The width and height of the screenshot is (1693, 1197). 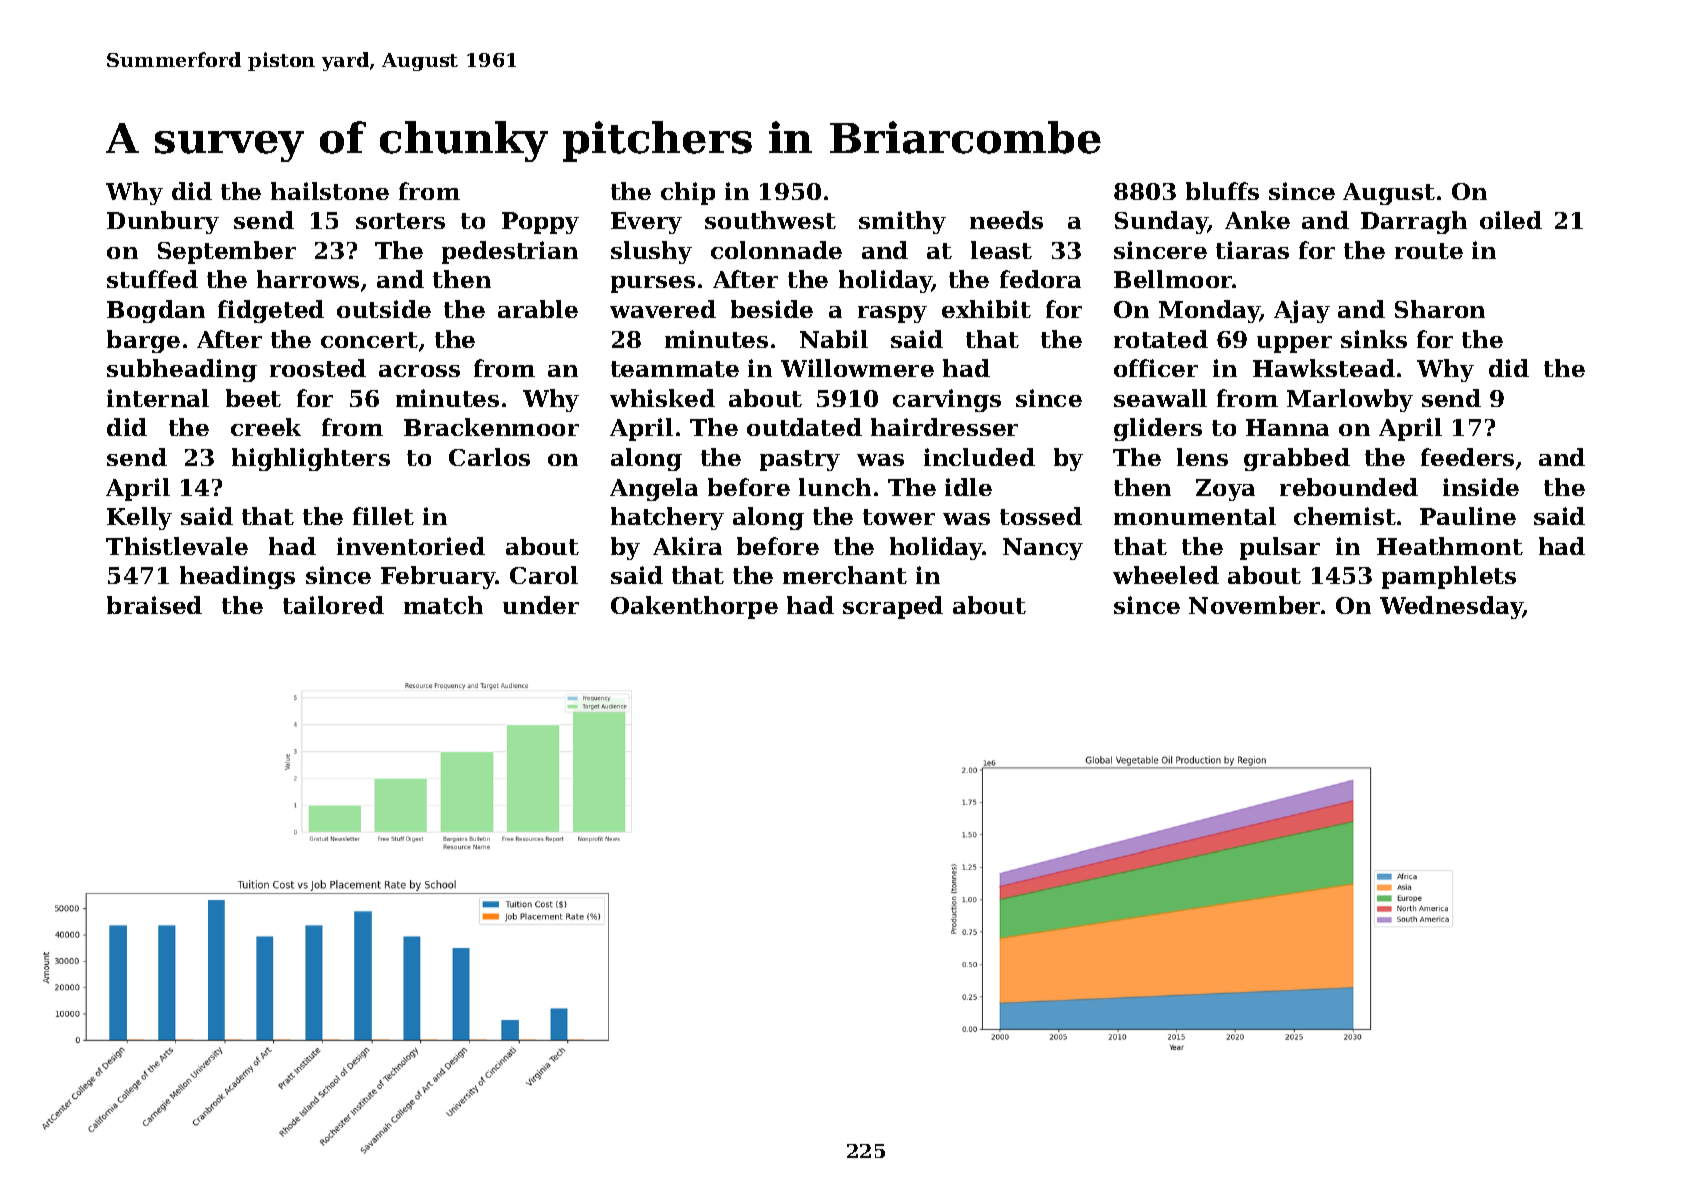 What do you see at coordinates (1222, 191) in the screenshot?
I see `bluffs` at bounding box center [1222, 191].
